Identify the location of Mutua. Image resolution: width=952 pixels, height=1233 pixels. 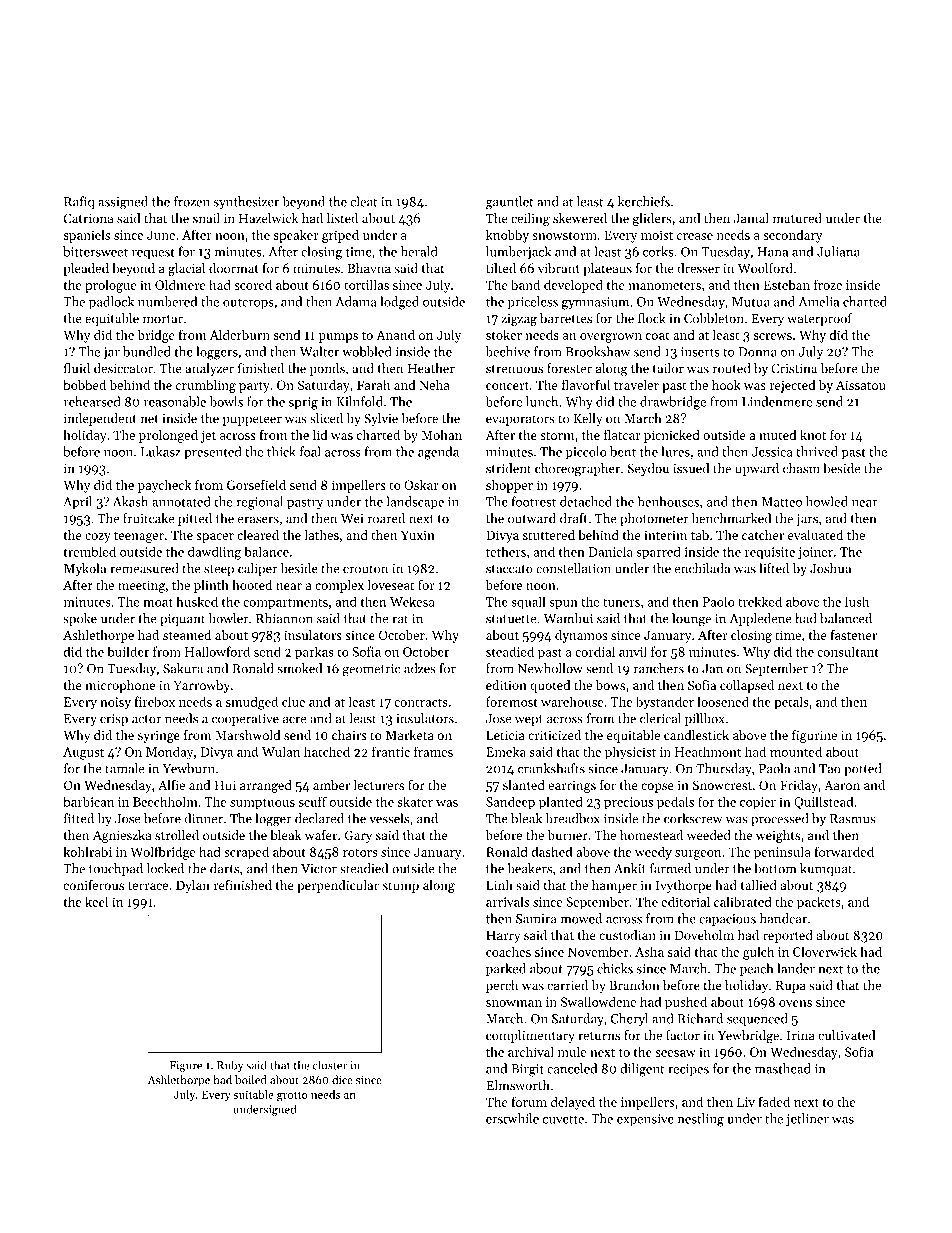
(751, 302).
